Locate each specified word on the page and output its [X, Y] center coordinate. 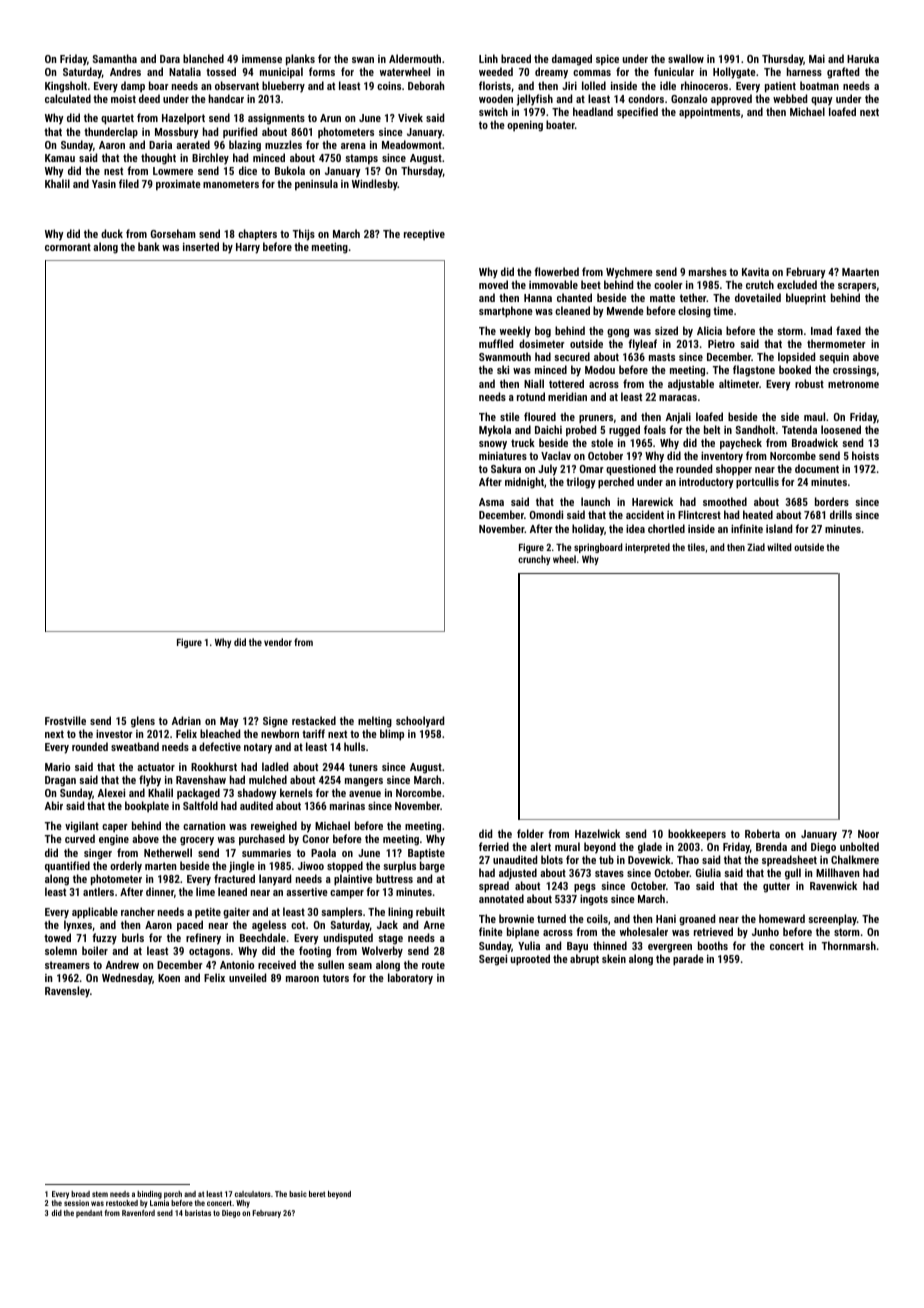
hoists [865, 455]
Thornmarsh [849, 945]
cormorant [68, 247]
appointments [709, 113]
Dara [170, 59]
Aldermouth [415, 58]
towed [57, 937]
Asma [491, 502]
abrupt [584, 960]
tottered [566, 383]
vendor [278, 642]
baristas [198, 1213]
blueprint [806, 298]
